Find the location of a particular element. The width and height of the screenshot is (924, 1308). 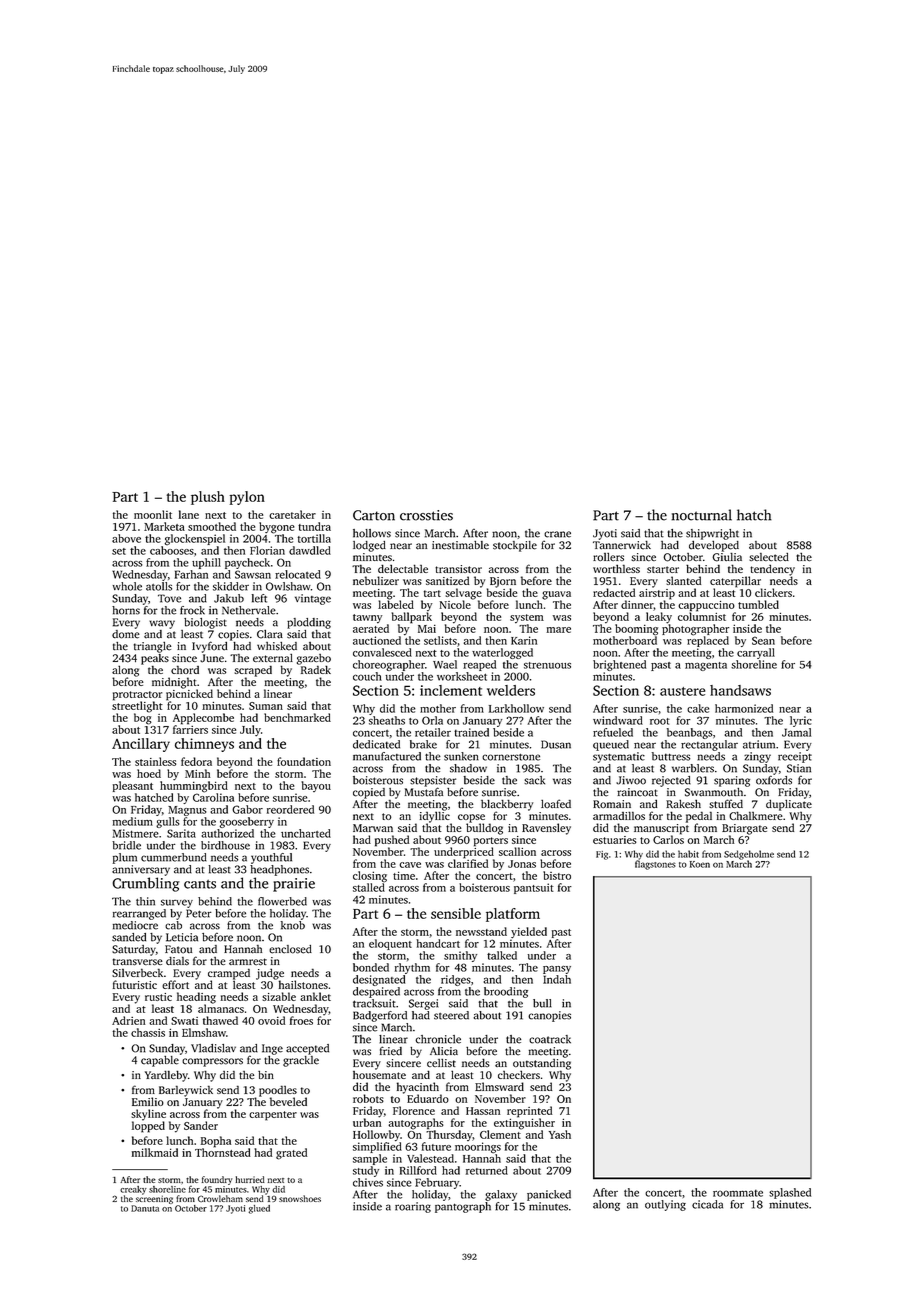

survey is located at coordinates (177, 903).
